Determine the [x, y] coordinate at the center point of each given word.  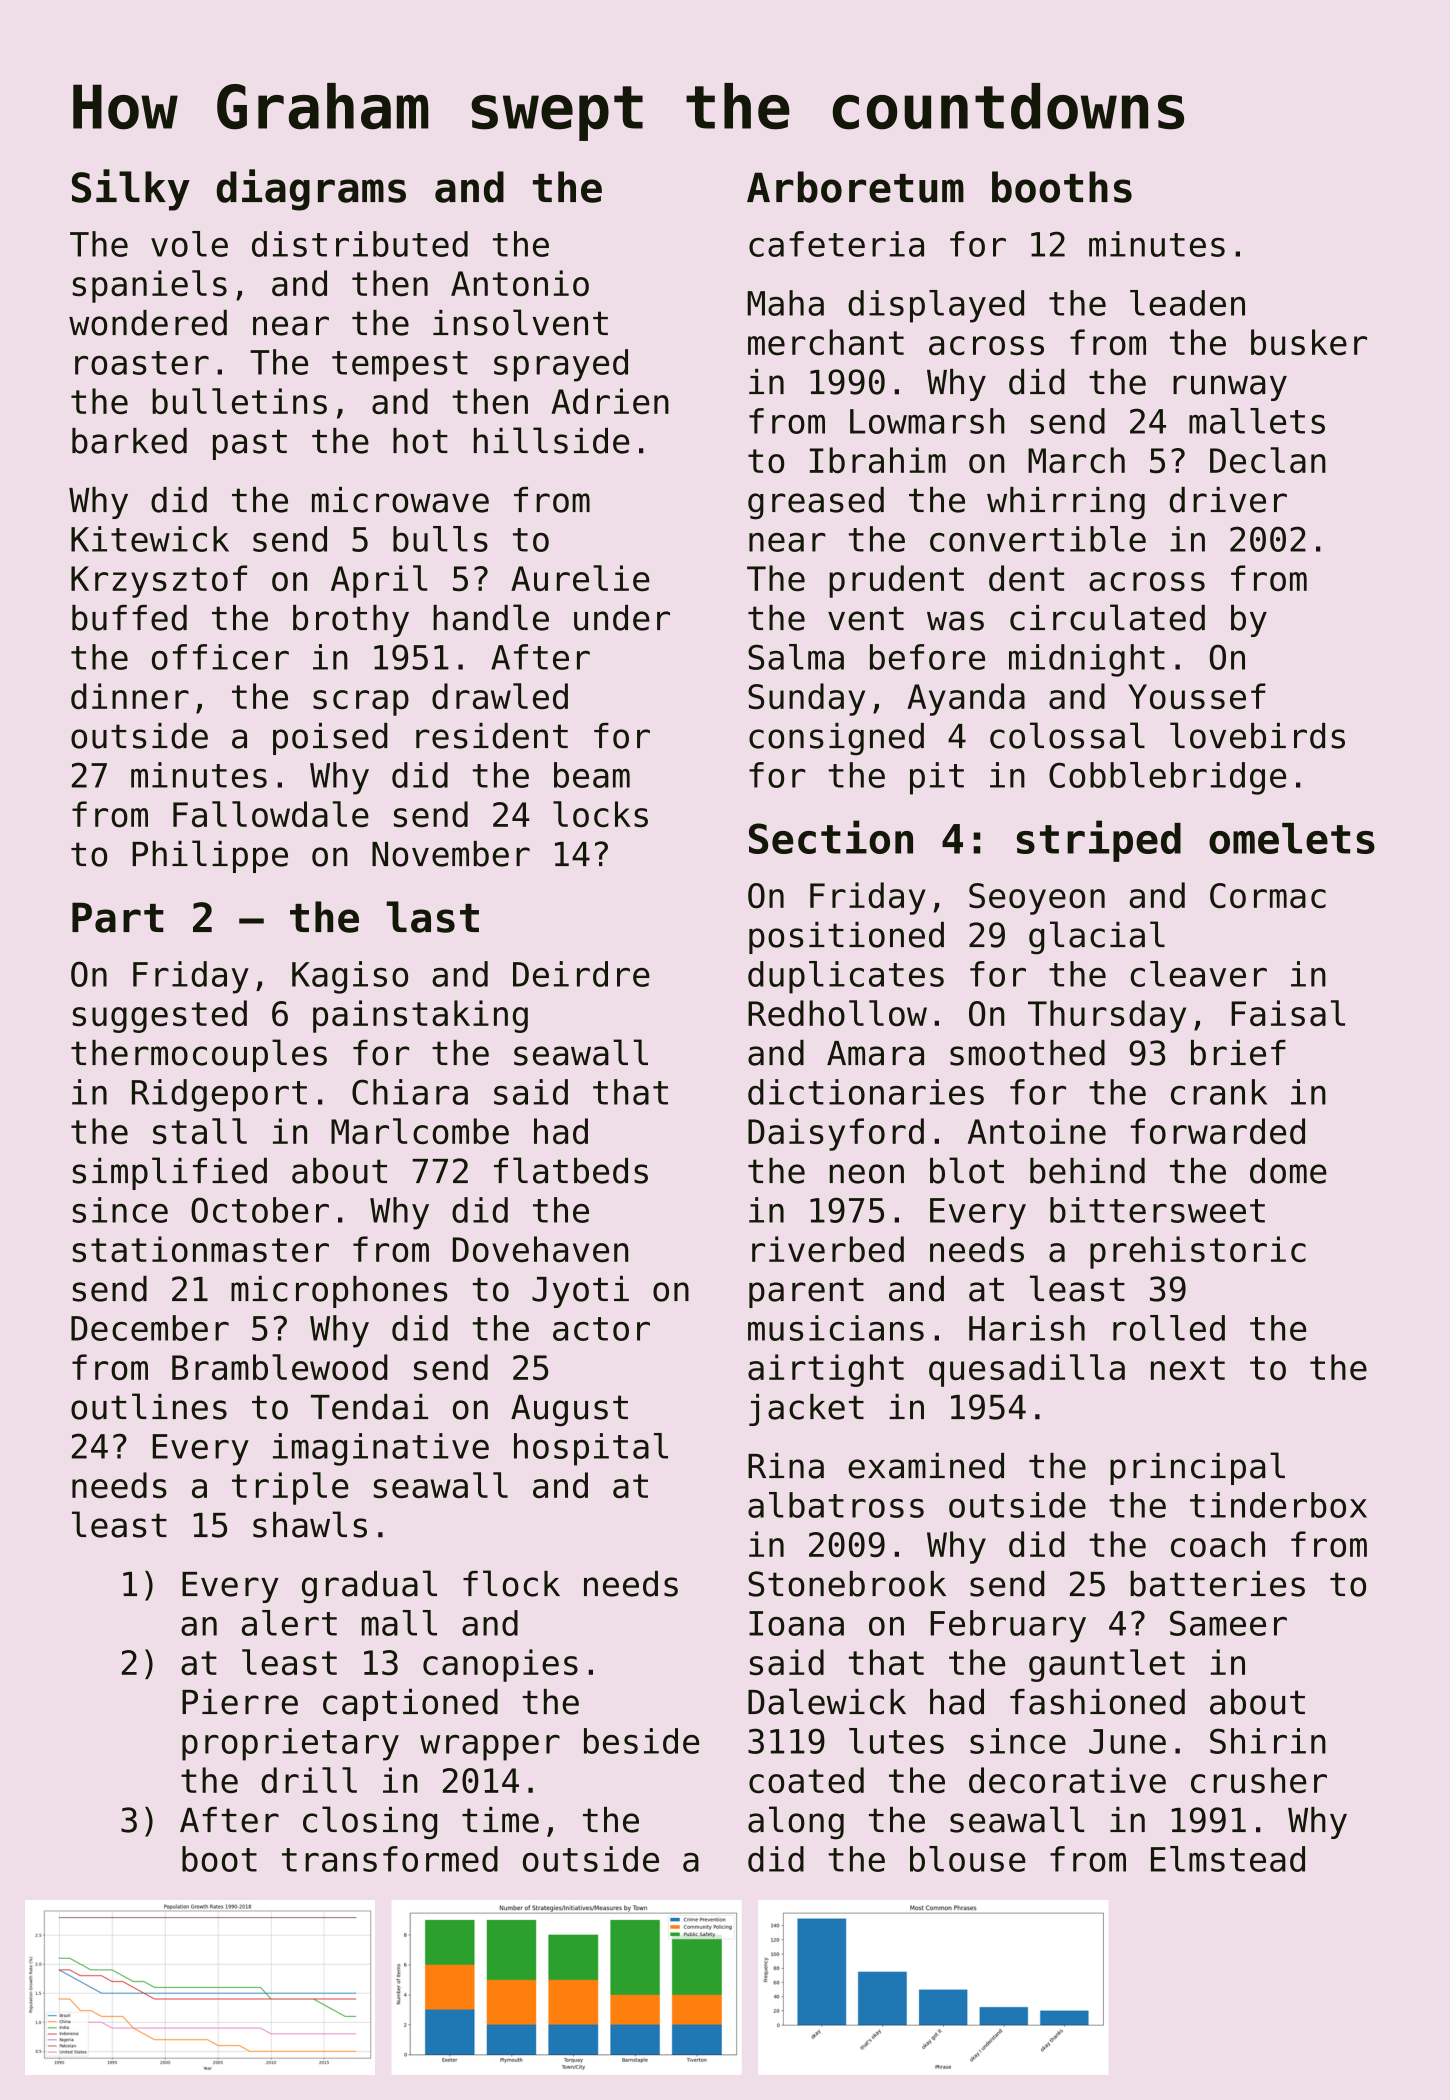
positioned [846, 938]
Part [118, 917]
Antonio [520, 283]
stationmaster [201, 1249]
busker [1309, 342]
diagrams [311, 190]
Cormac [1268, 895]
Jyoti [580, 1292]
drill [309, 1780]
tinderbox [1278, 1505]
